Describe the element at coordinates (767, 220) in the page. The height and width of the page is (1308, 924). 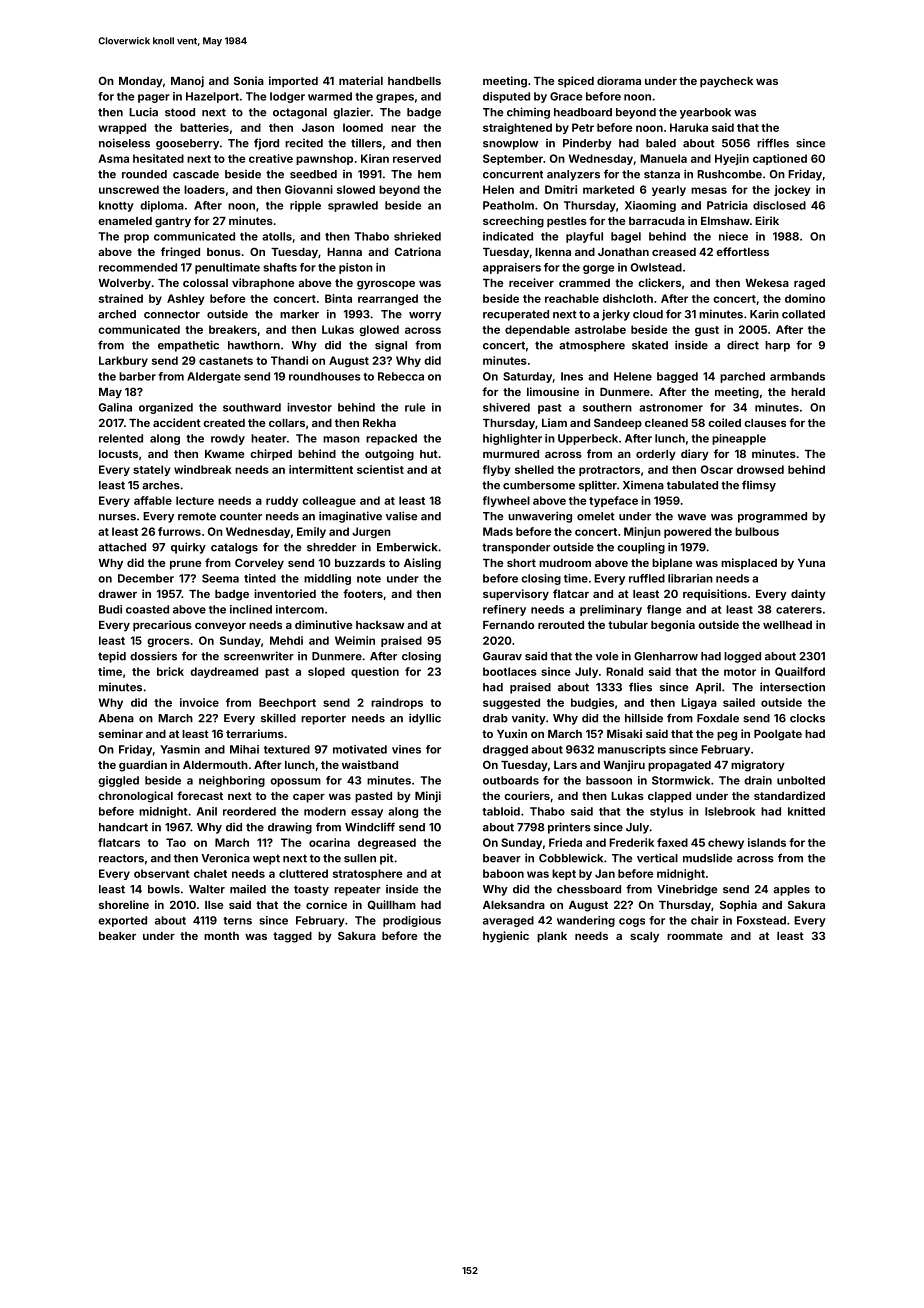
I see `Eirik` at that location.
